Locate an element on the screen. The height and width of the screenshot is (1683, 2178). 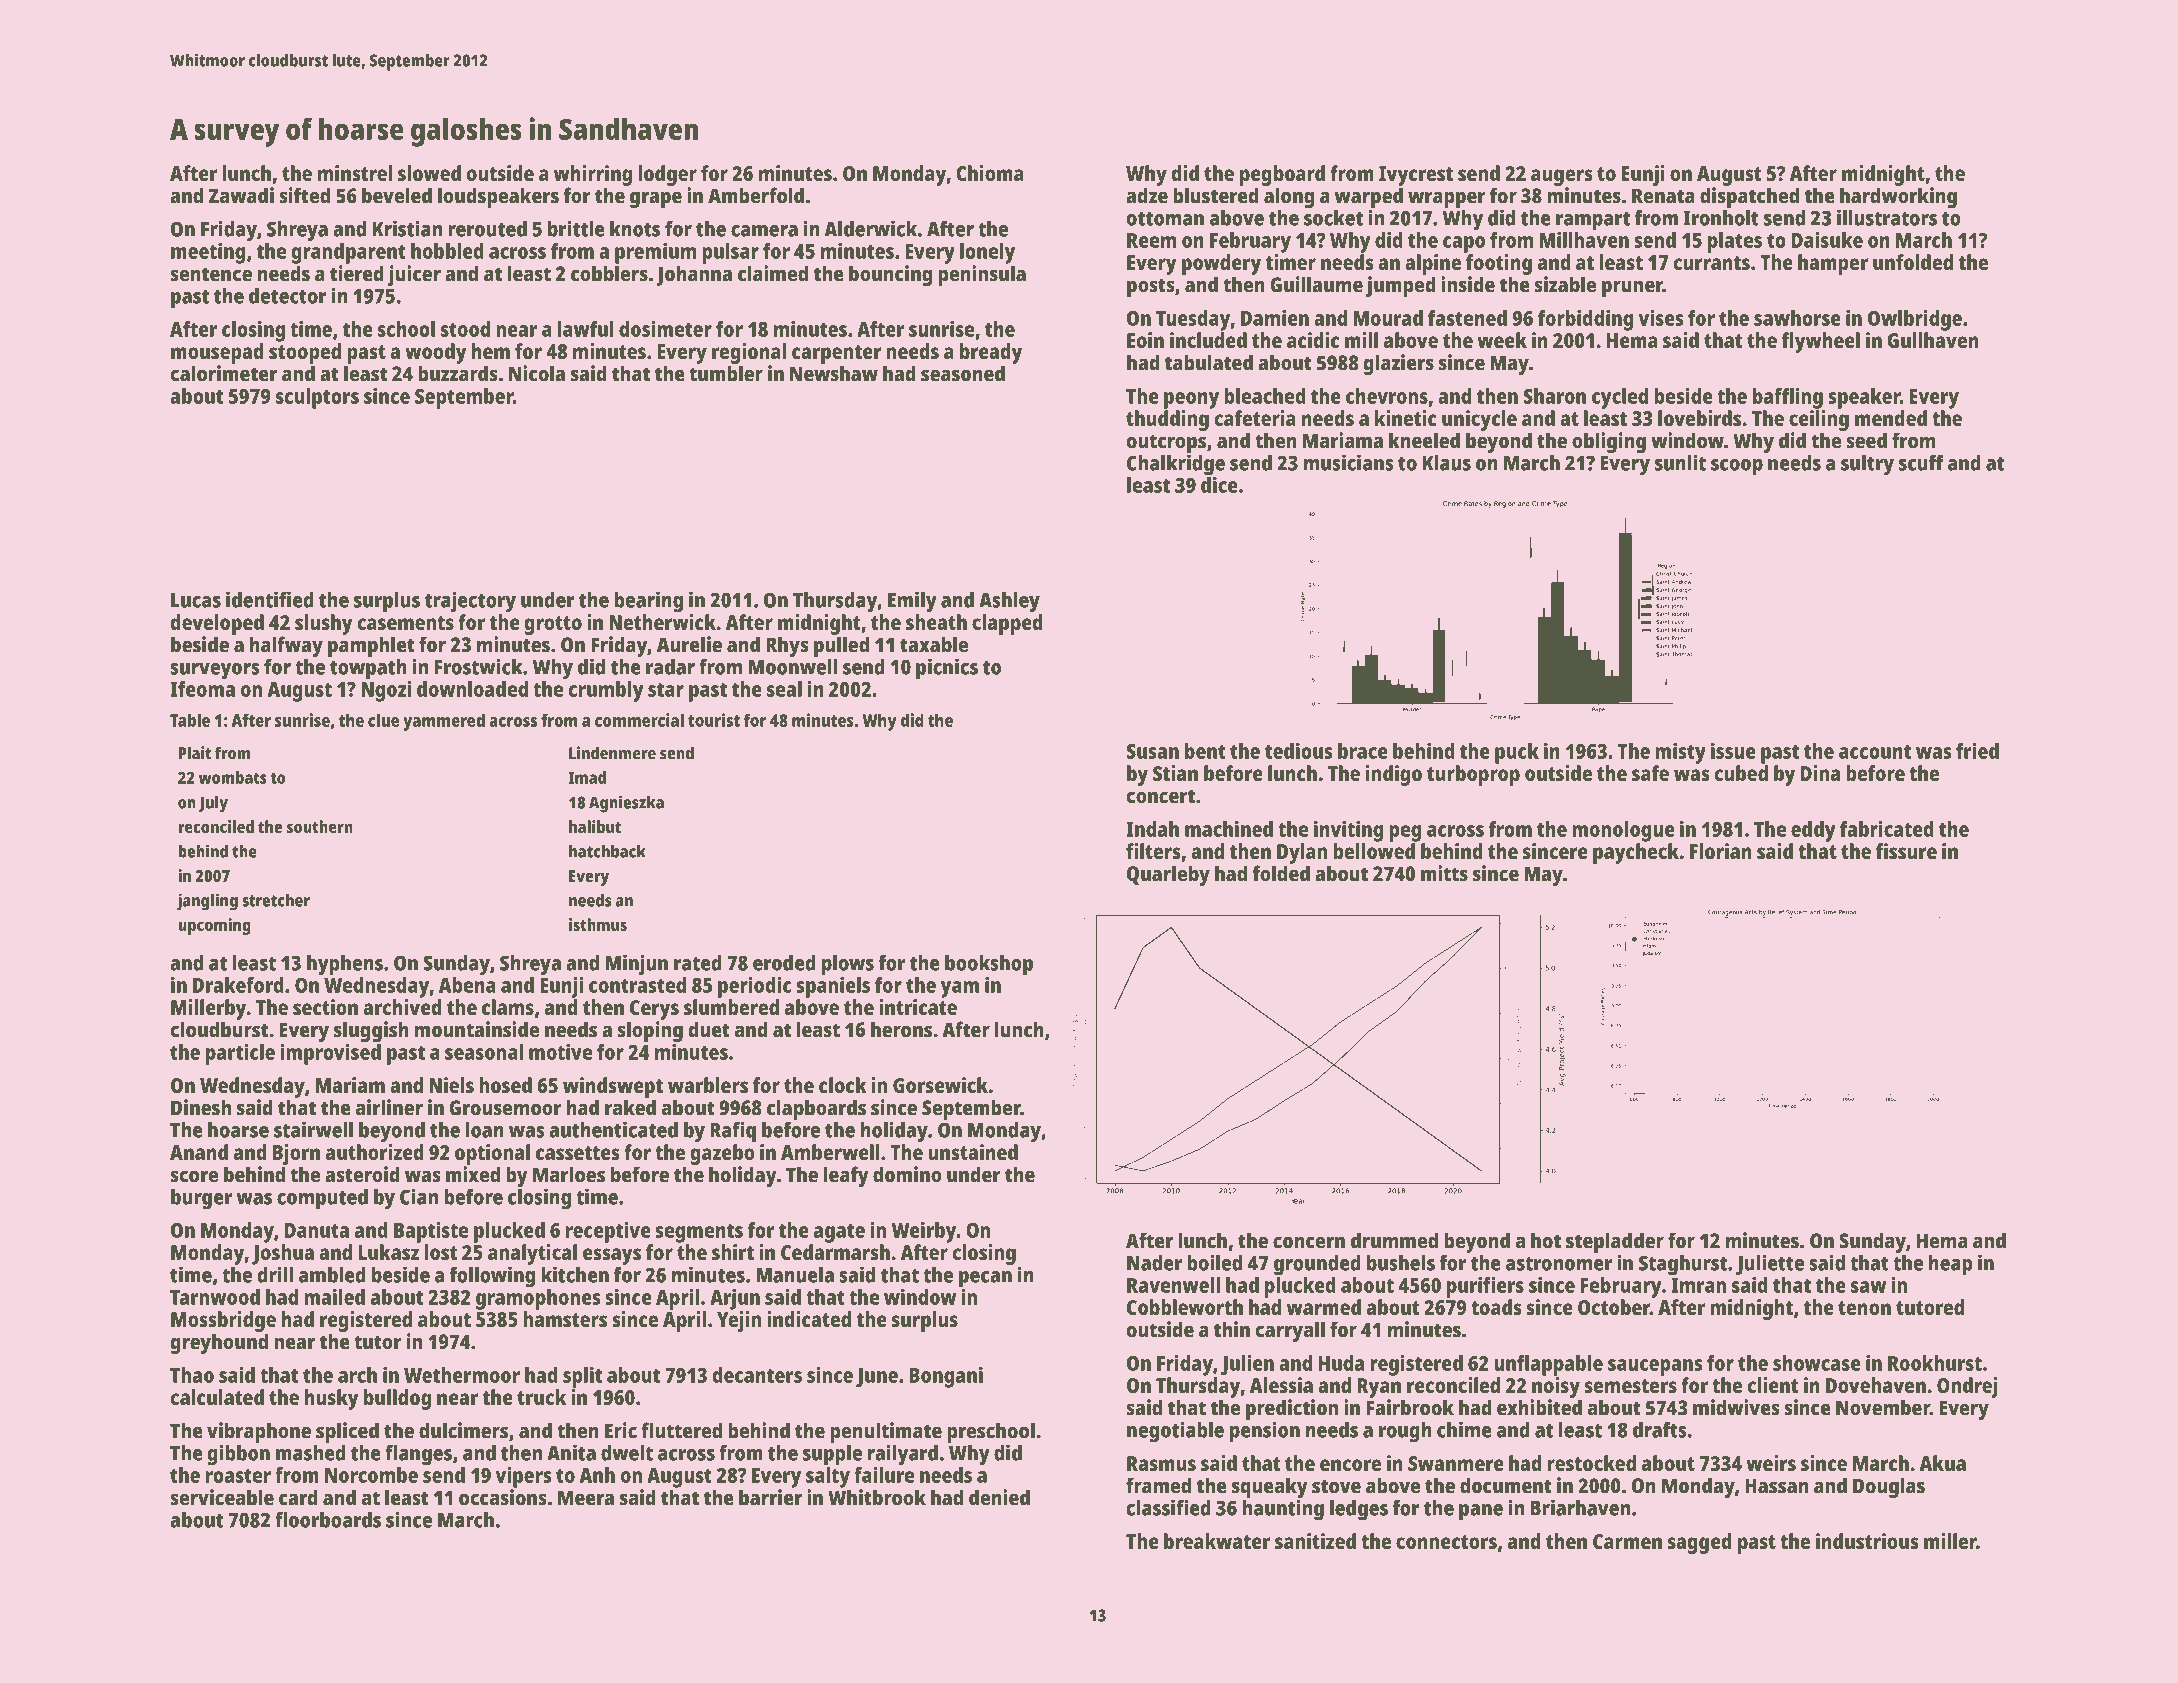
breakwater is located at coordinates (1217, 1541).
